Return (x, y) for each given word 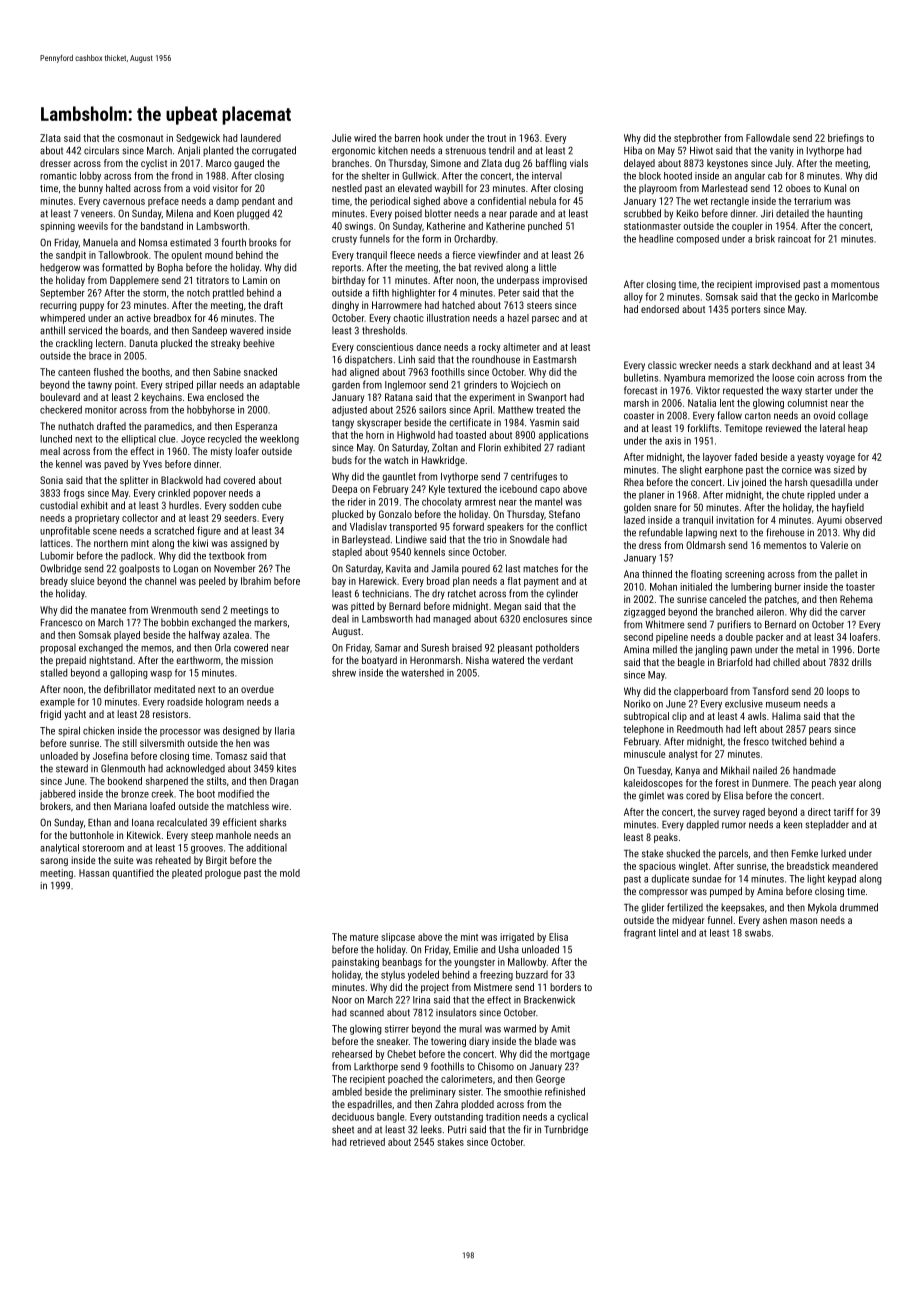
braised (467, 648)
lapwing (701, 533)
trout (496, 138)
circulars (101, 150)
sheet (343, 1129)
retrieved (367, 1142)
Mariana (130, 806)
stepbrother (697, 139)
